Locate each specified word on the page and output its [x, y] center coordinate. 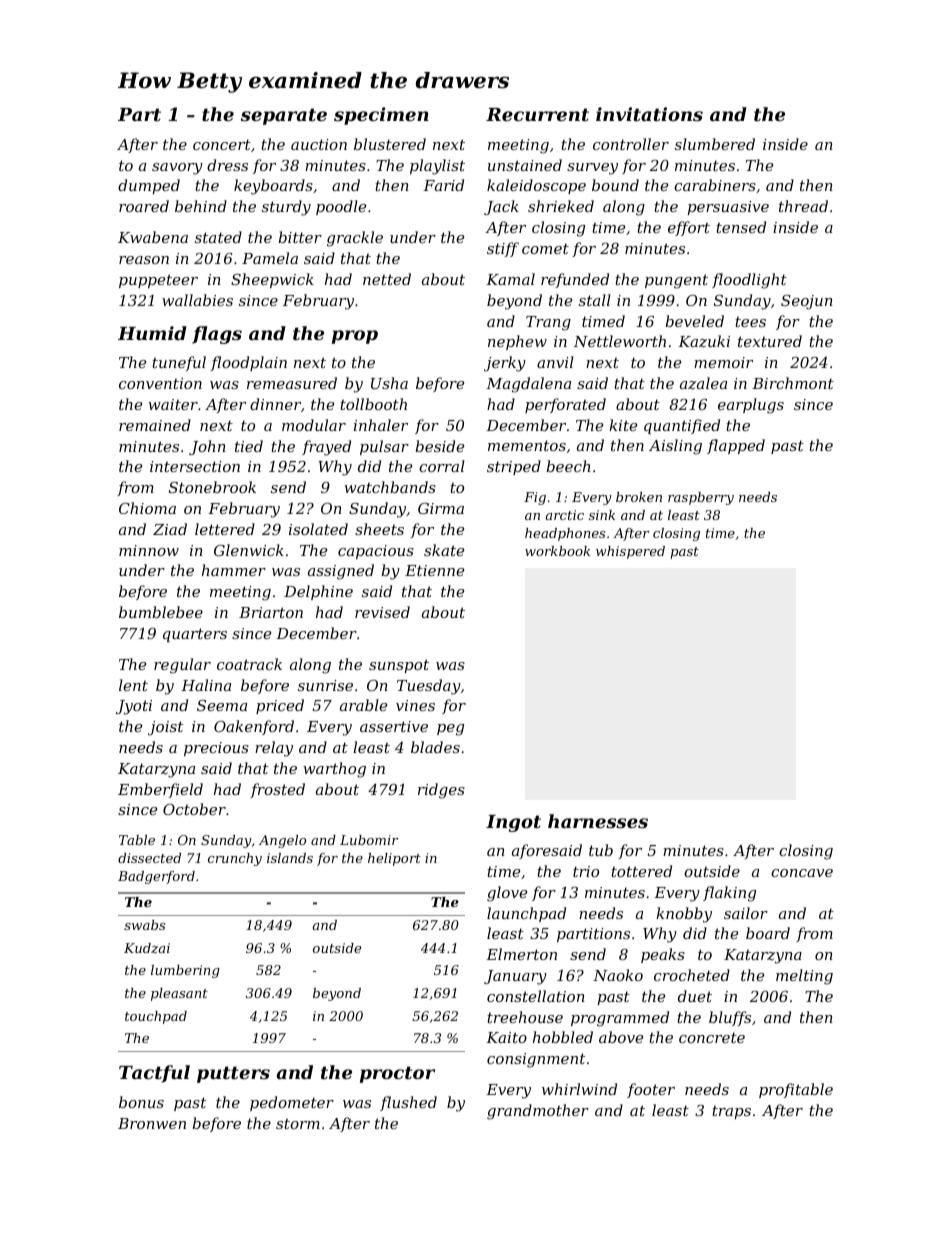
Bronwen [152, 1123]
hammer [234, 570]
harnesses [598, 821]
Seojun [807, 302]
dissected [149, 858]
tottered [641, 871]
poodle [341, 207]
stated [218, 237]
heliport [394, 859]
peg [450, 730]
